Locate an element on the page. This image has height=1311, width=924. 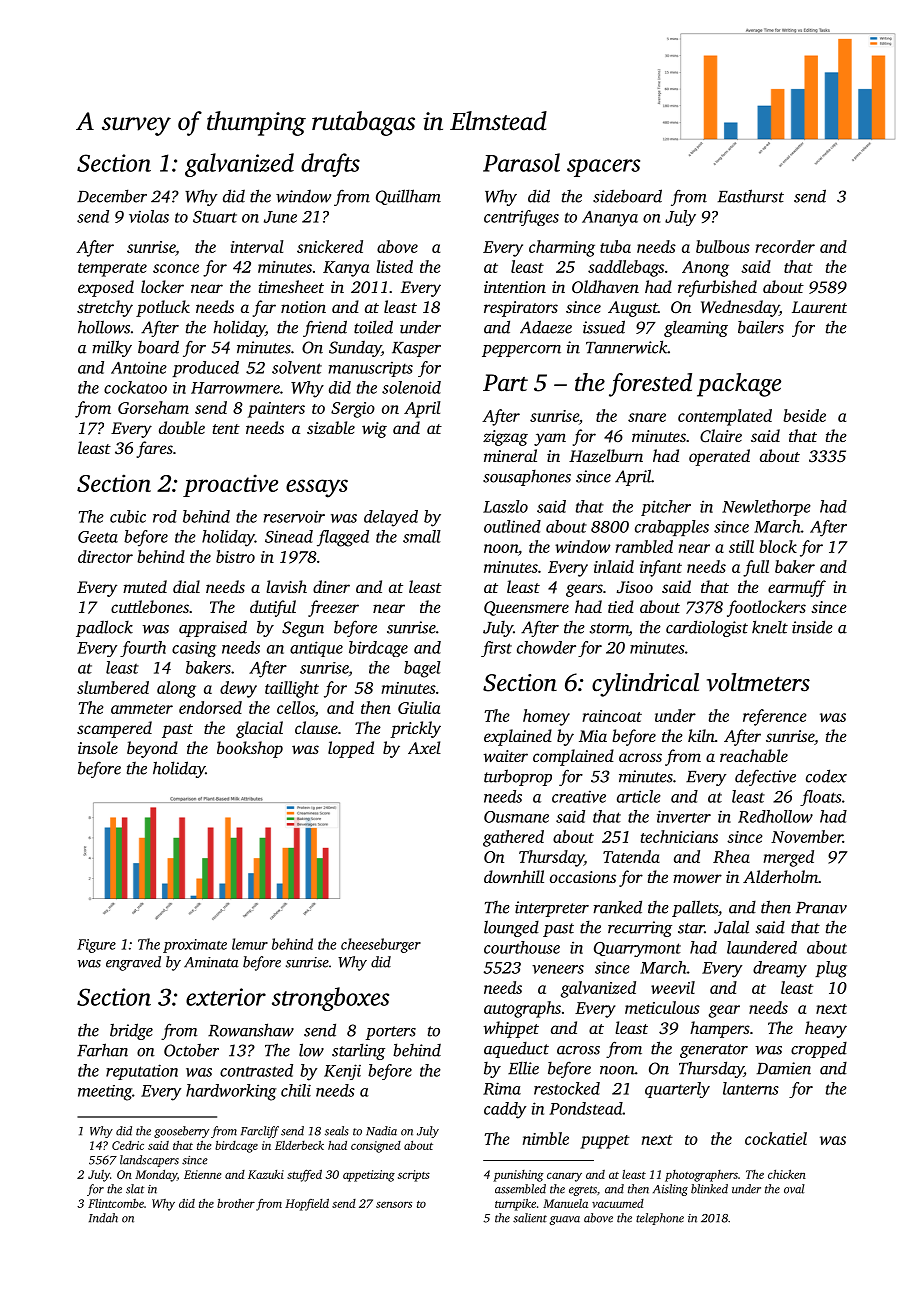
salient is located at coordinates (530, 1218).
